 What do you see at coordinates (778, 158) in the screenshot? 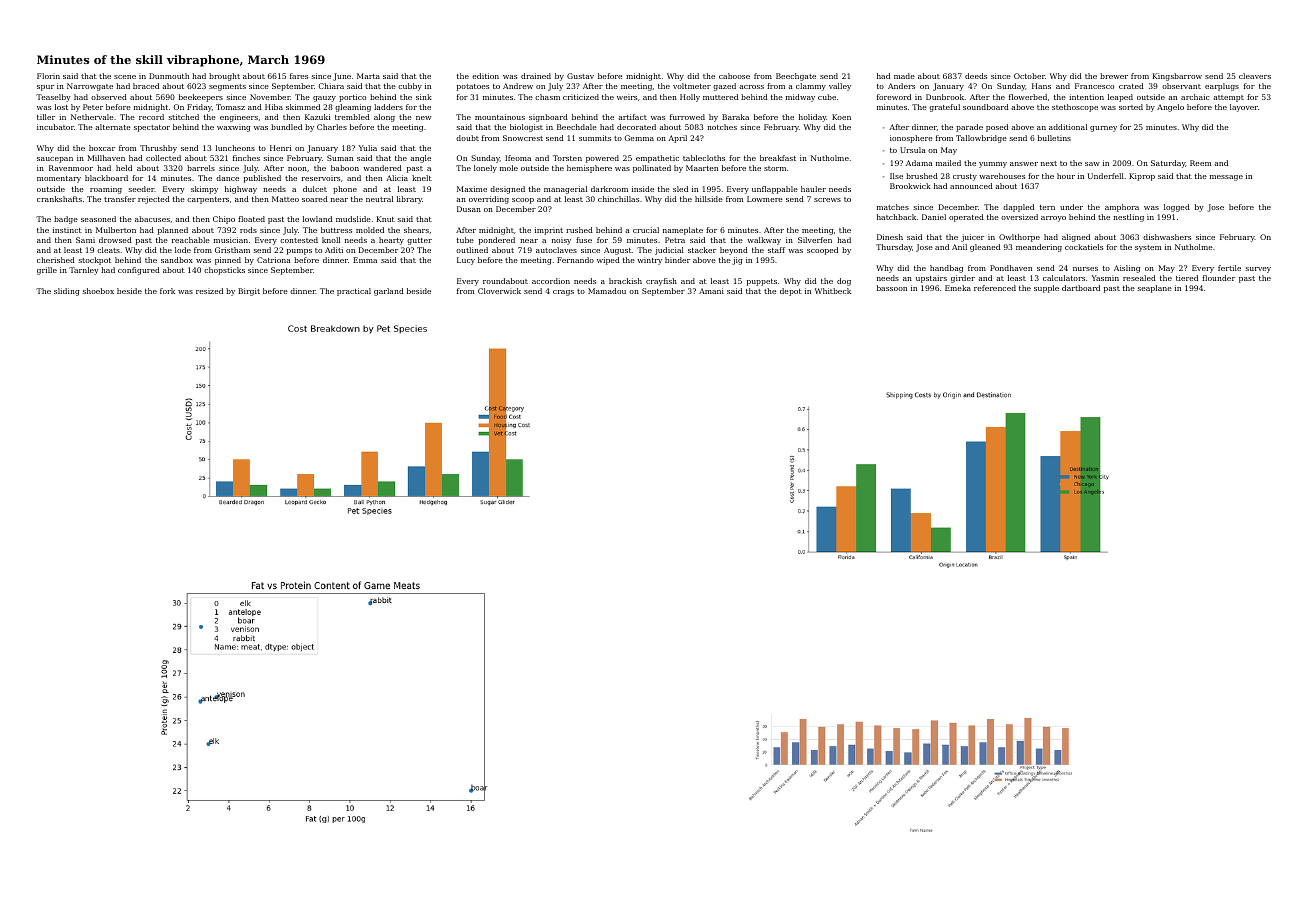
I see `breakfast` at bounding box center [778, 158].
